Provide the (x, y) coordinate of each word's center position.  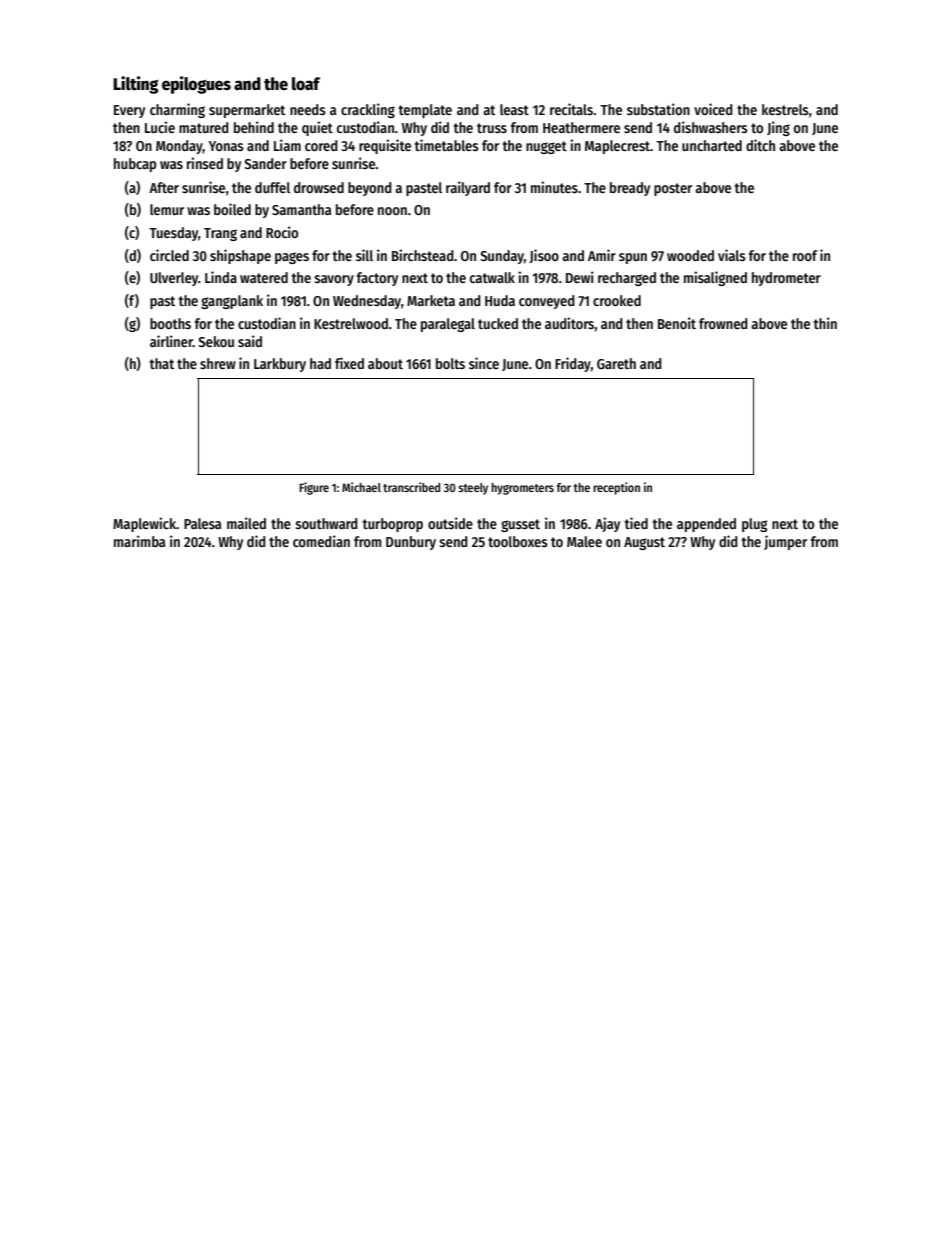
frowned (723, 323)
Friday (573, 364)
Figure (314, 488)
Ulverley (174, 279)
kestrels (785, 109)
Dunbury (411, 543)
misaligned (715, 278)
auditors (569, 323)
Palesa (202, 523)
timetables (447, 145)
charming (177, 110)
